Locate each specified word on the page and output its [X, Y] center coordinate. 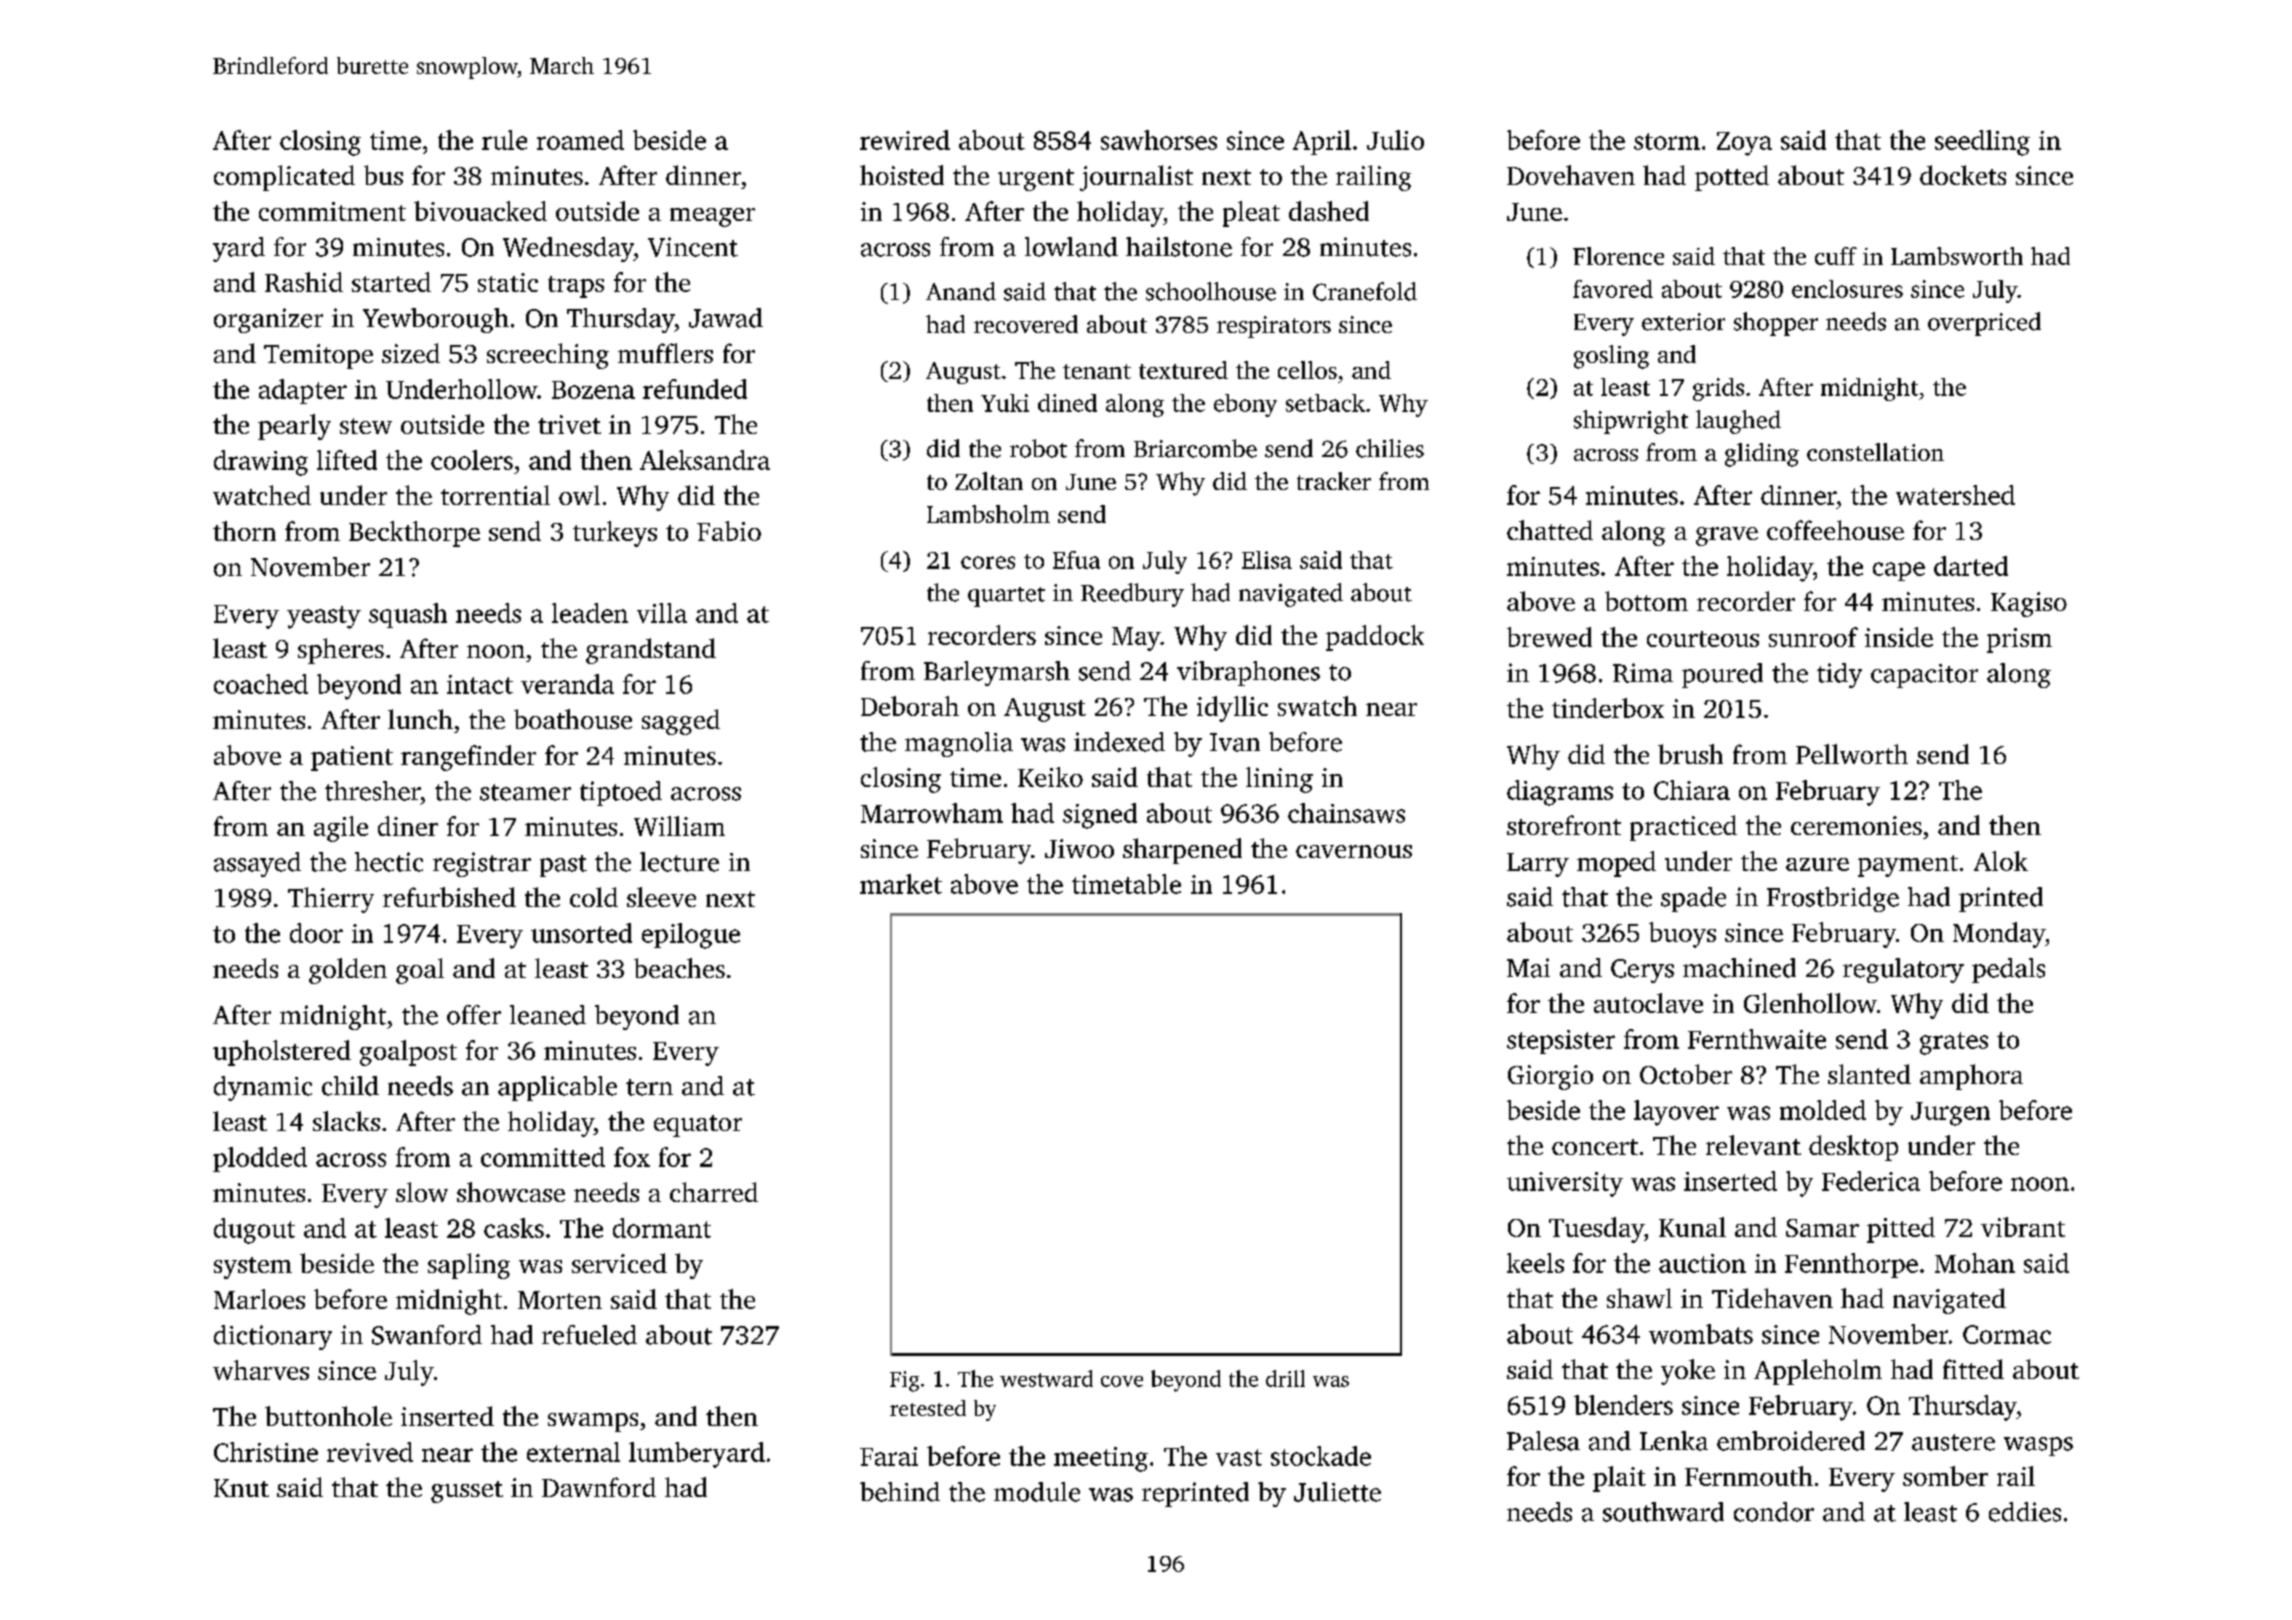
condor [1774, 1512]
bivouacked [480, 211]
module [1037, 1492]
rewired [905, 140]
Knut [241, 1488]
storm [1667, 141]
